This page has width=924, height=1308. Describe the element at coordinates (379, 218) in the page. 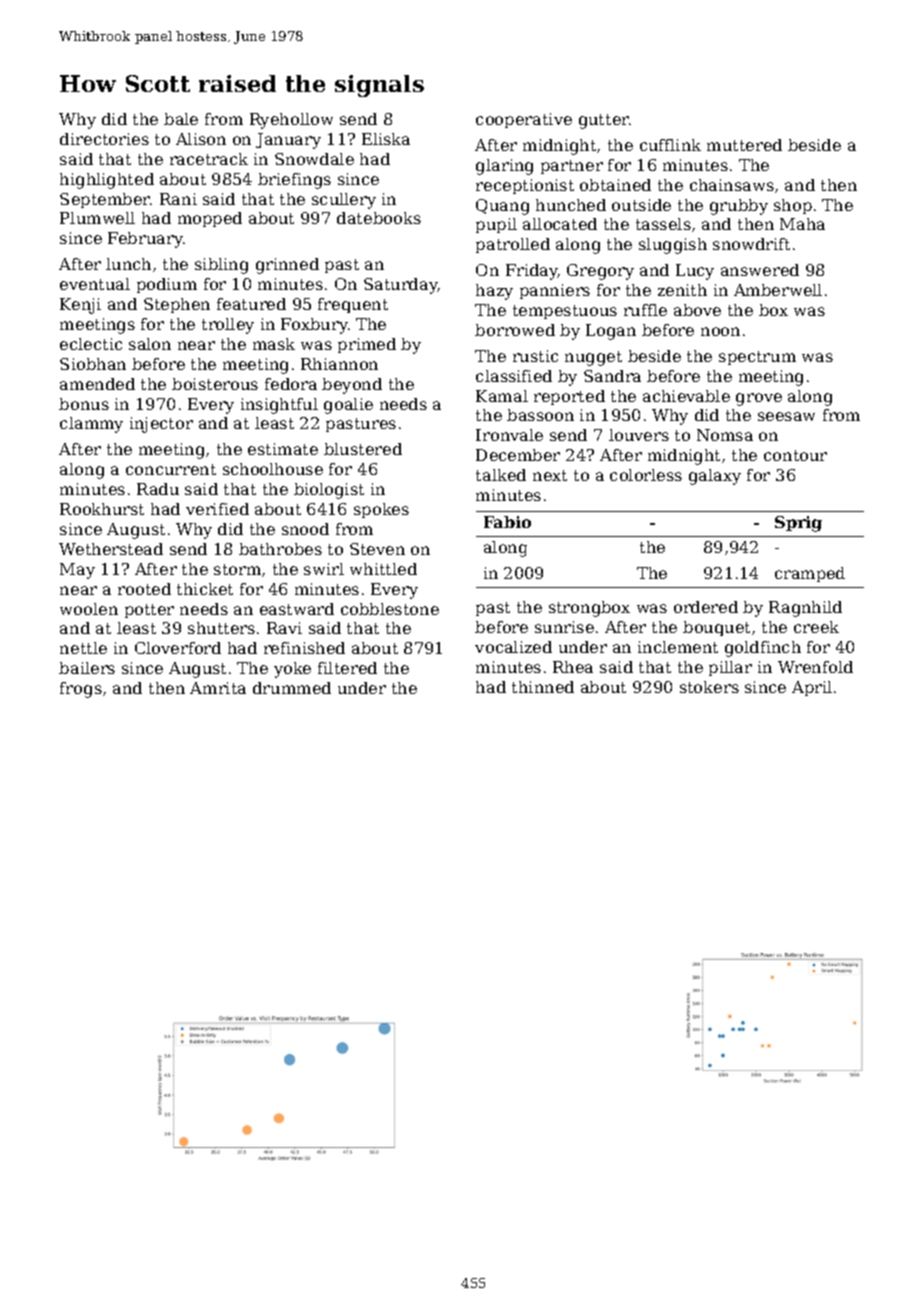

I see `datebooks` at that location.
